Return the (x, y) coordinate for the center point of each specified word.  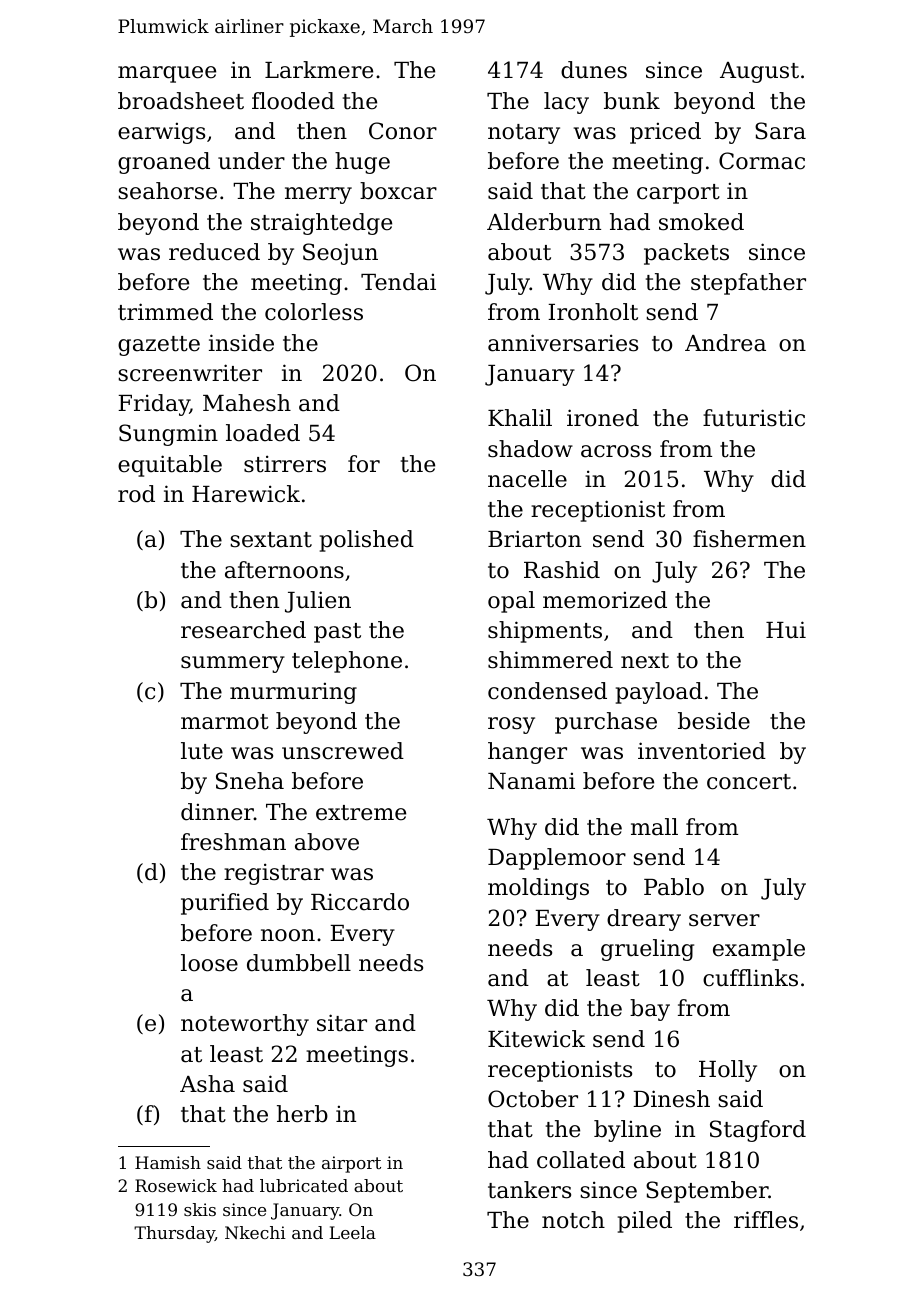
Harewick (246, 494)
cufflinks (750, 978)
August (759, 72)
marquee (167, 74)
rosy (511, 725)
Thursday (174, 1234)
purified (225, 904)
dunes (594, 70)
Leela (352, 1232)
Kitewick (536, 1039)
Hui (786, 630)
